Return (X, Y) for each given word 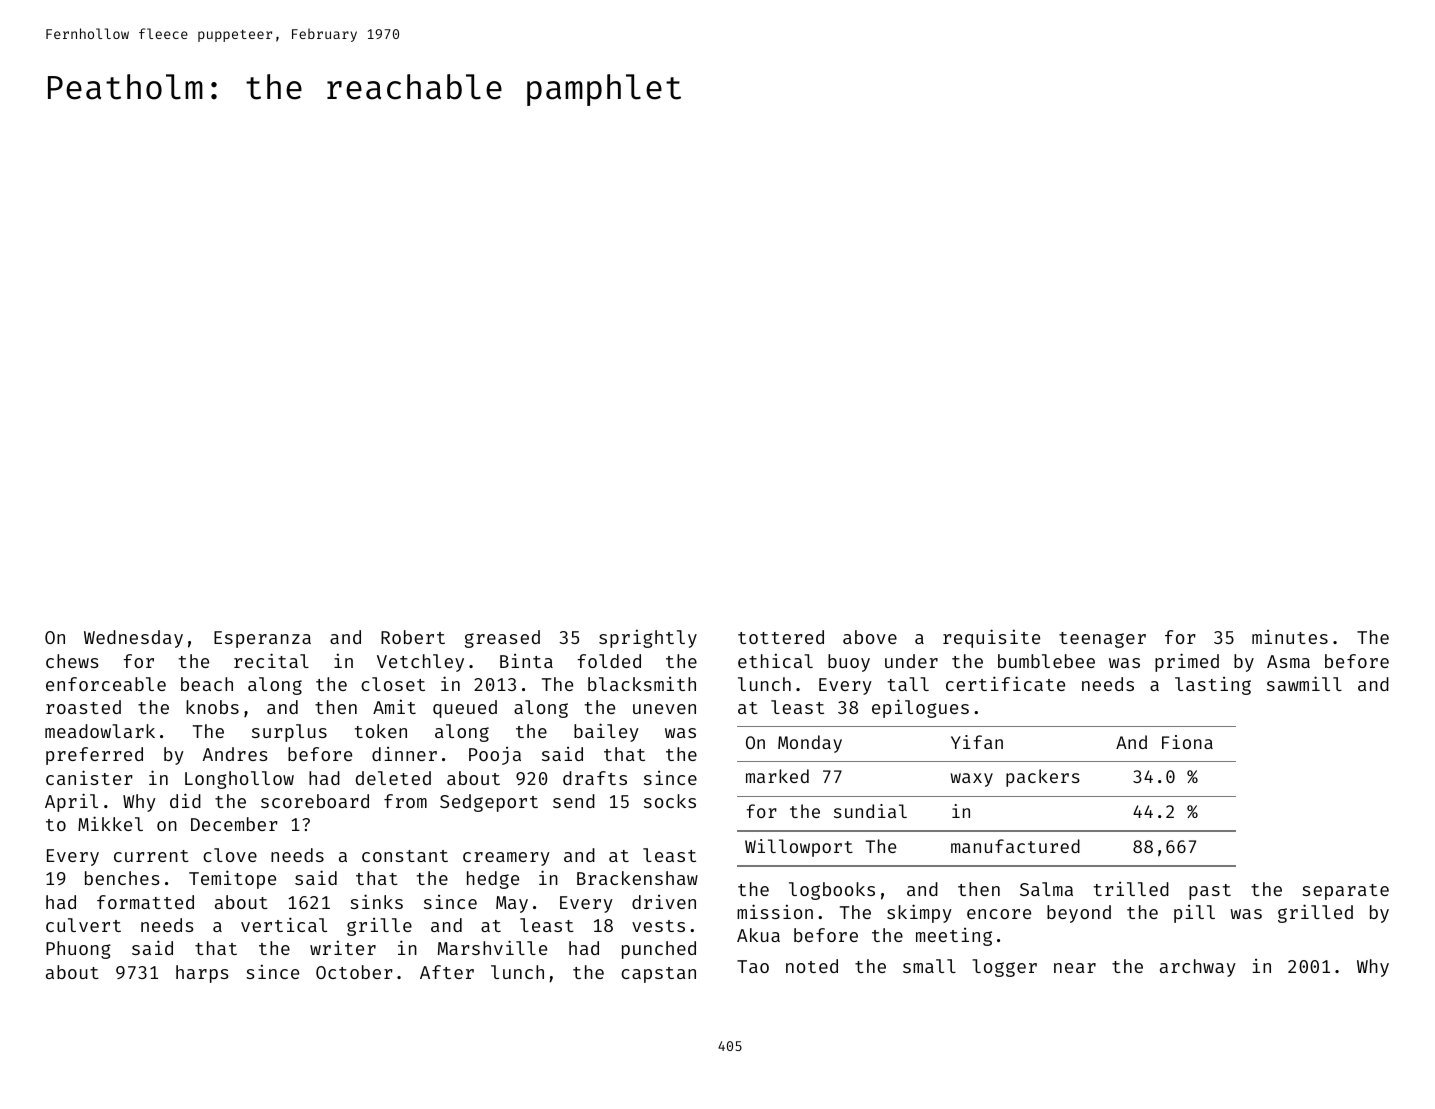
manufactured (1015, 846)
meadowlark (100, 731)
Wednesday (133, 639)
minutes (1290, 637)
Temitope (232, 879)
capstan (658, 975)
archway (1198, 968)
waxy (972, 780)
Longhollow (239, 780)
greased (502, 639)
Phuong (78, 950)
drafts (595, 778)
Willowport (799, 848)
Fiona (1187, 742)
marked (777, 776)
